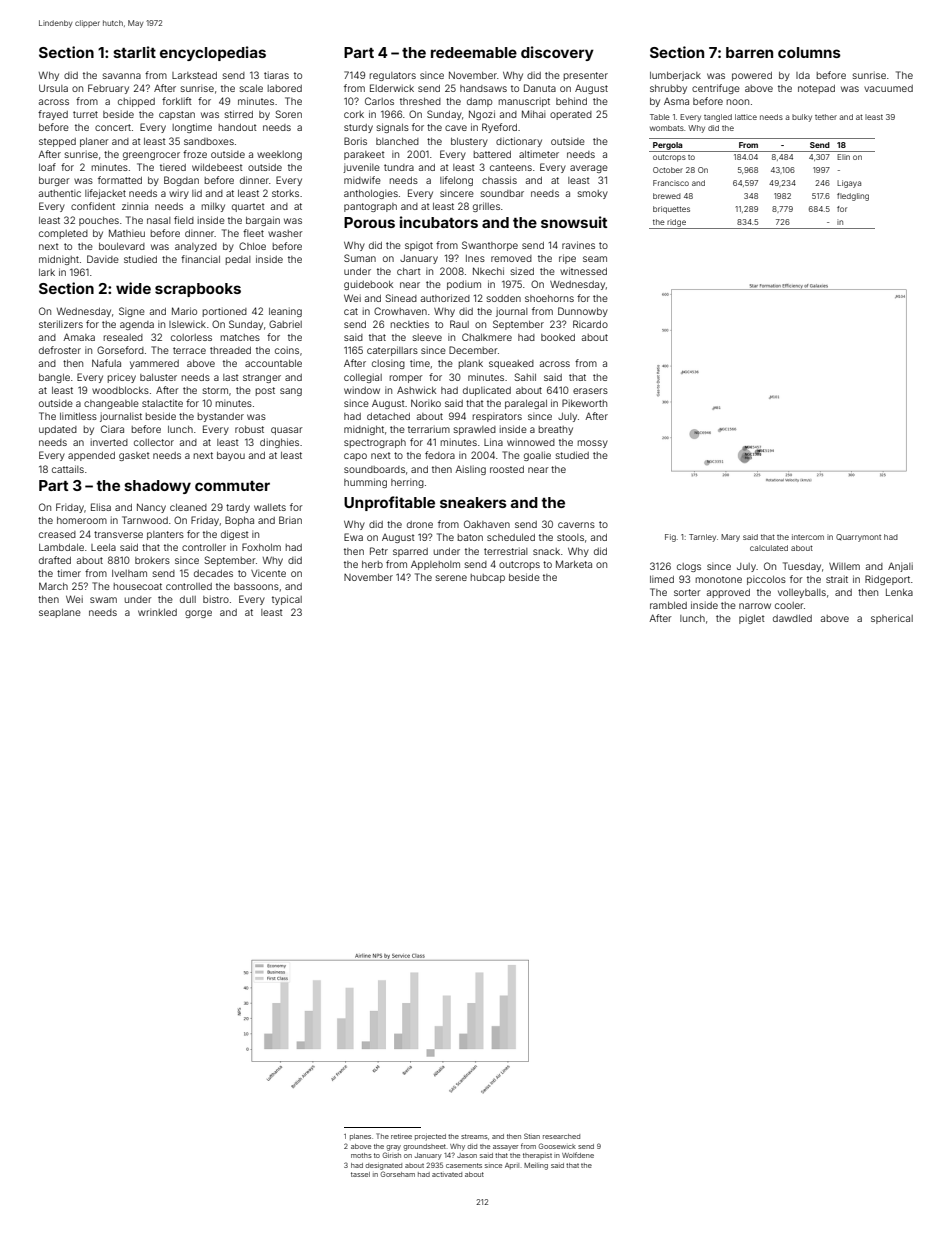 This screenshot has width=952, height=1233. I want to click on average, so click(589, 169).
